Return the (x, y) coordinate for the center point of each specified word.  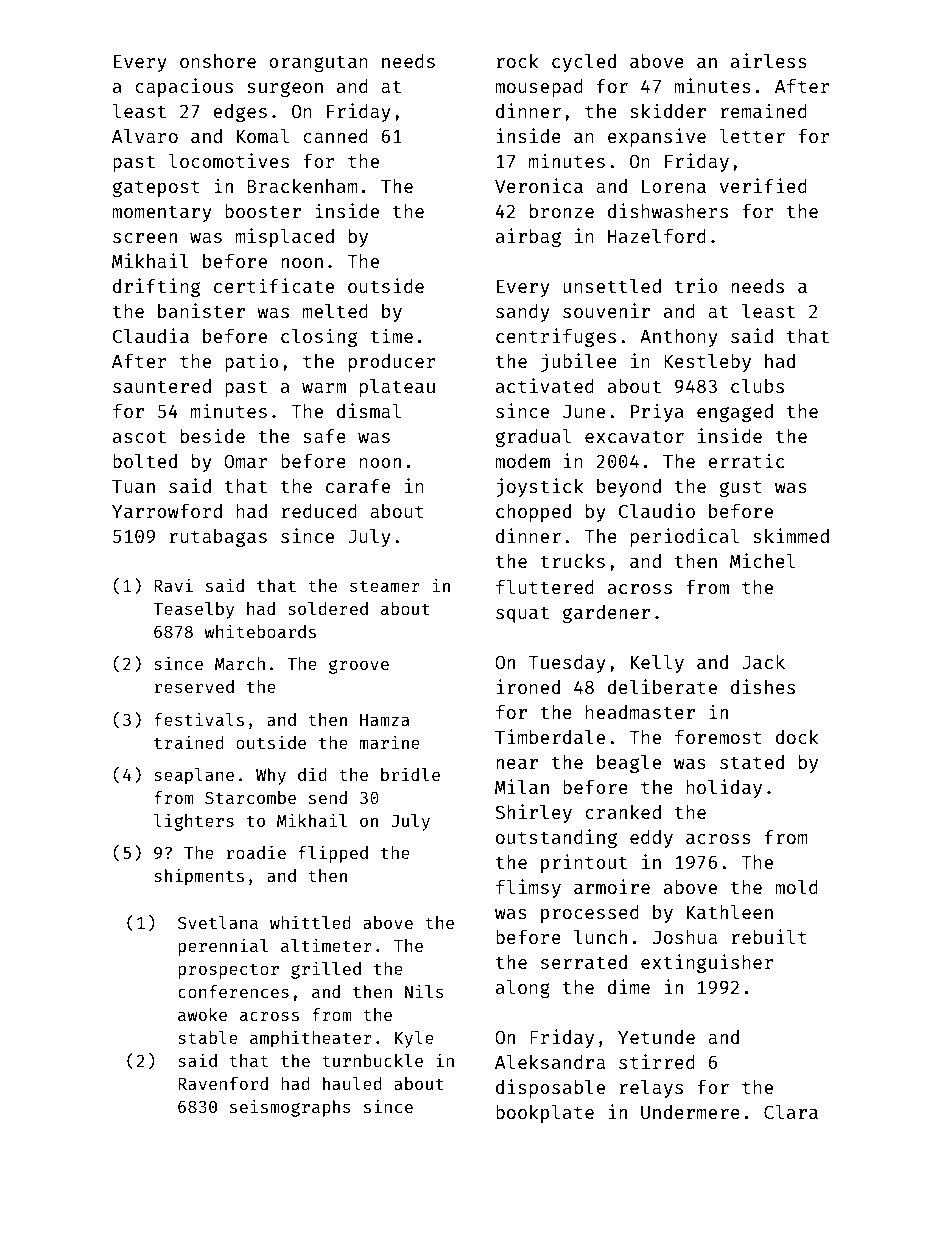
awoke (202, 1014)
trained (189, 742)
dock (797, 737)
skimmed (791, 535)
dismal (369, 410)
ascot (139, 437)
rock (517, 61)
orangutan (318, 63)
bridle (410, 774)
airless (769, 60)
